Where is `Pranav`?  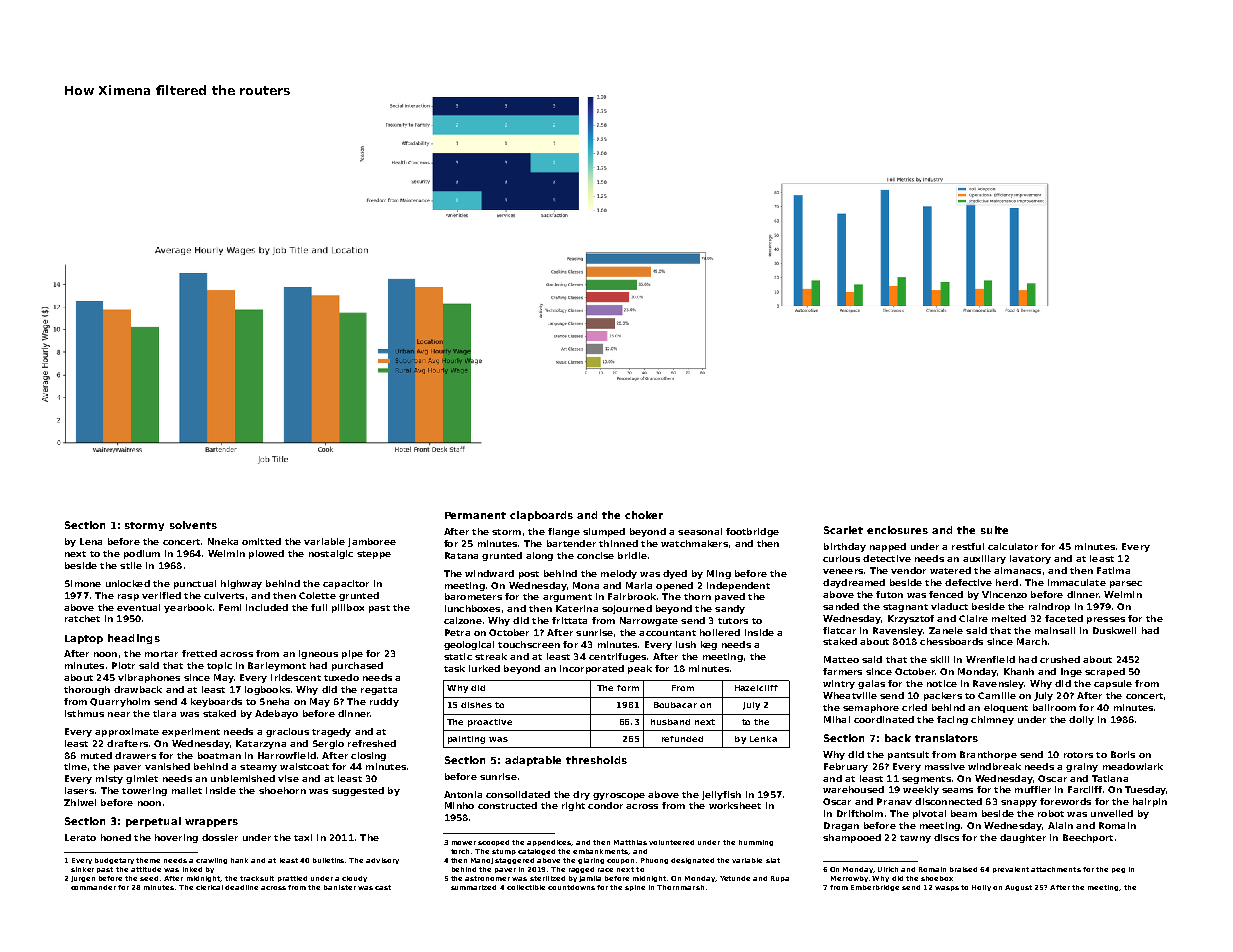
Pranav is located at coordinates (894, 801).
